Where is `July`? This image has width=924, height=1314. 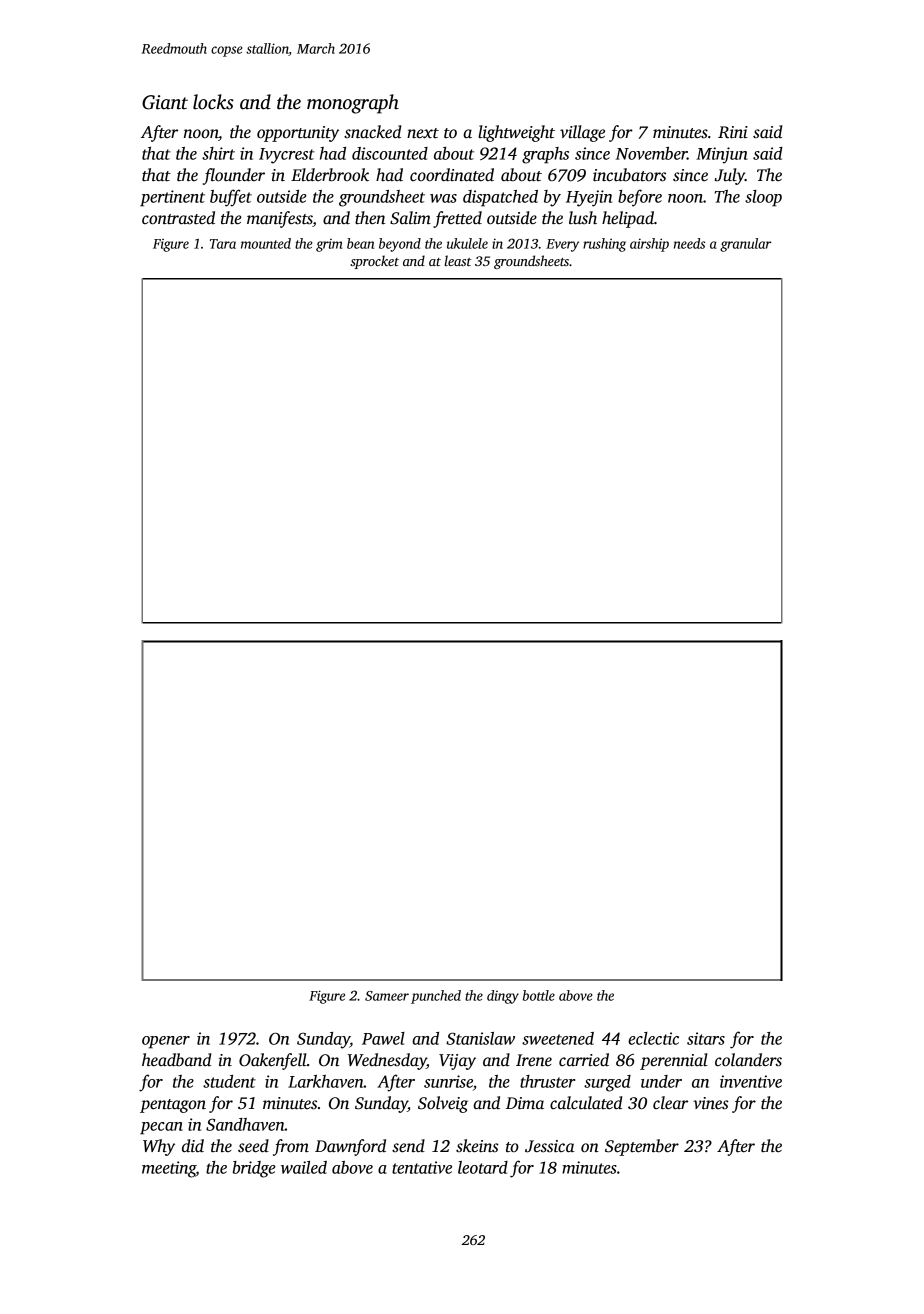
July is located at coordinates (729, 176).
